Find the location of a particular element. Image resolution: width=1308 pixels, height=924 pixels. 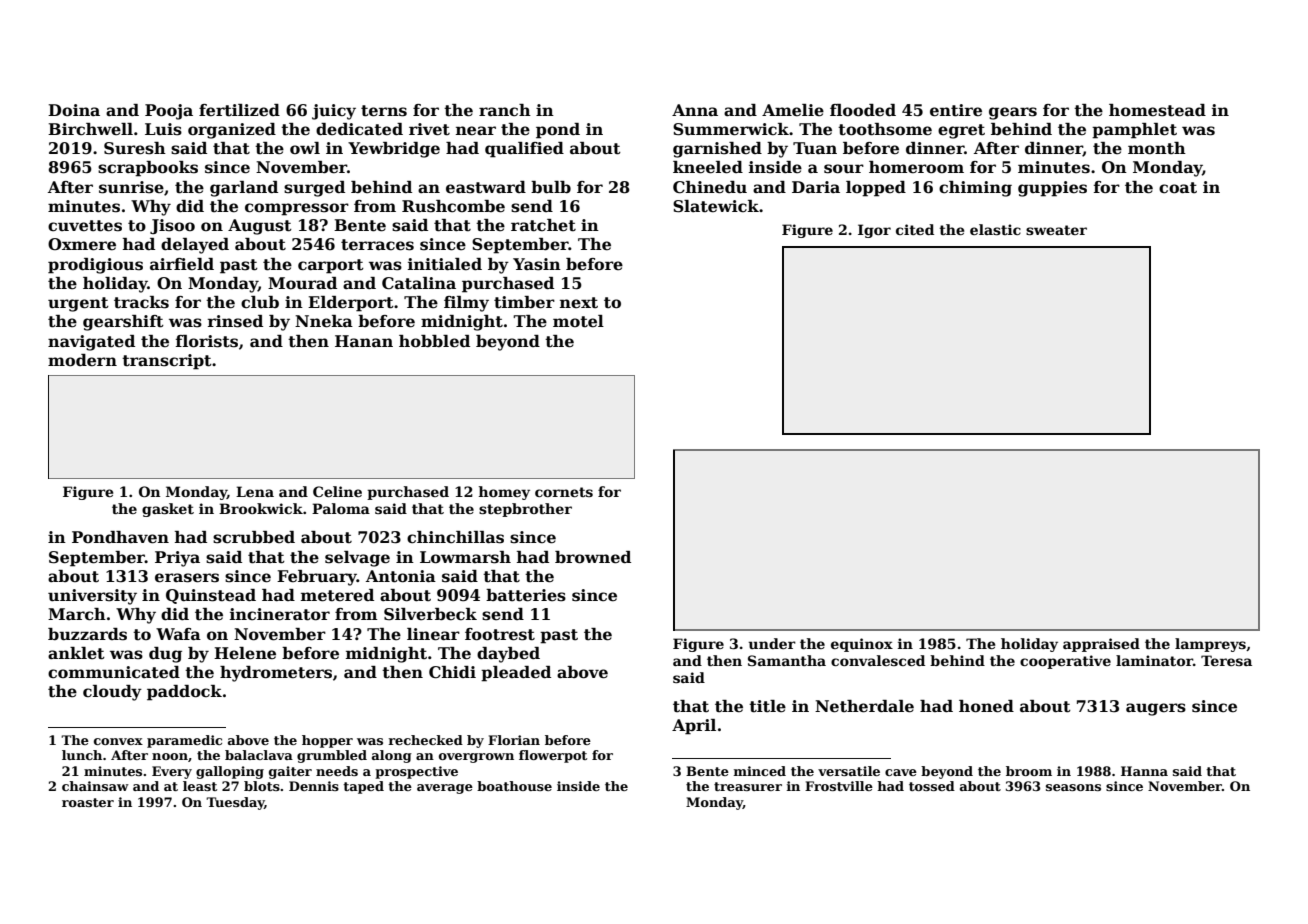

roaster is located at coordinates (88, 802).
